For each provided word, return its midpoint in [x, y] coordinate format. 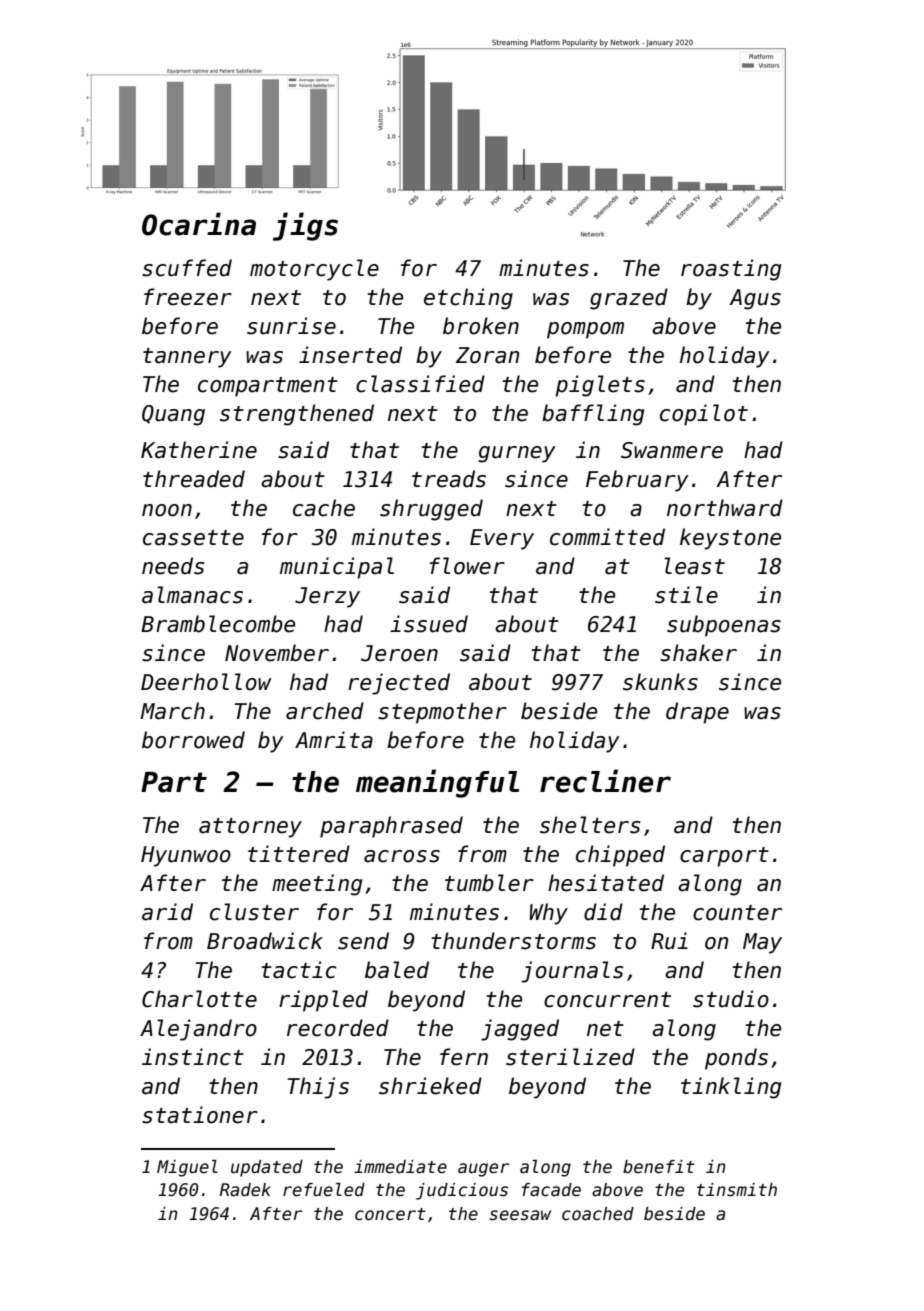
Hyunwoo [186, 856]
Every [502, 539]
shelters [590, 825]
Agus [755, 299]
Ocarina [199, 224]
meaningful [437, 783]
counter [737, 913]
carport [724, 857]
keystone [730, 539]
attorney [250, 828]
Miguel [187, 1168]
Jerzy [327, 597]
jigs [305, 226]
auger [483, 1170]
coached [598, 1214]
